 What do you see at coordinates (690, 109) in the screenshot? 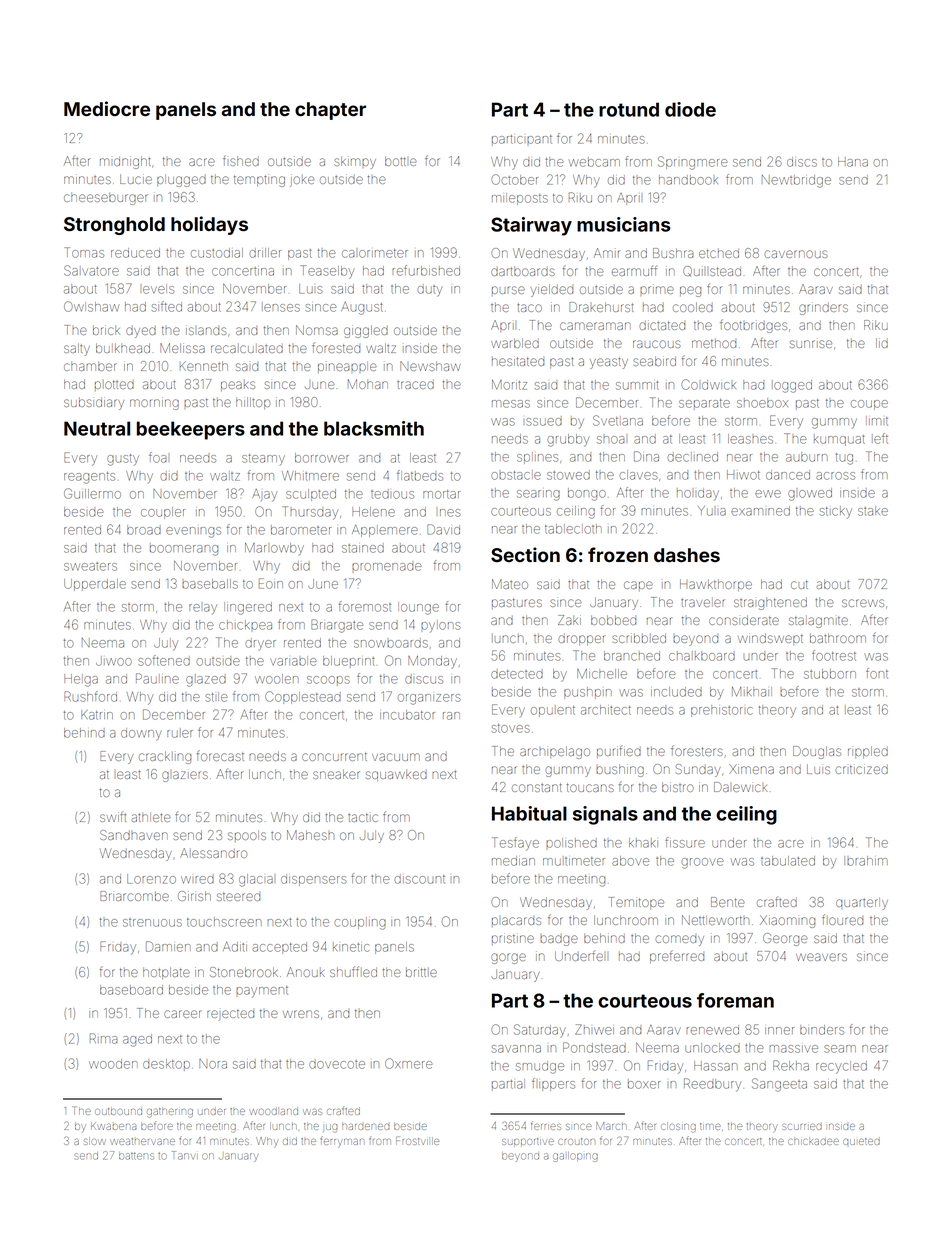
I see `diode` at bounding box center [690, 109].
